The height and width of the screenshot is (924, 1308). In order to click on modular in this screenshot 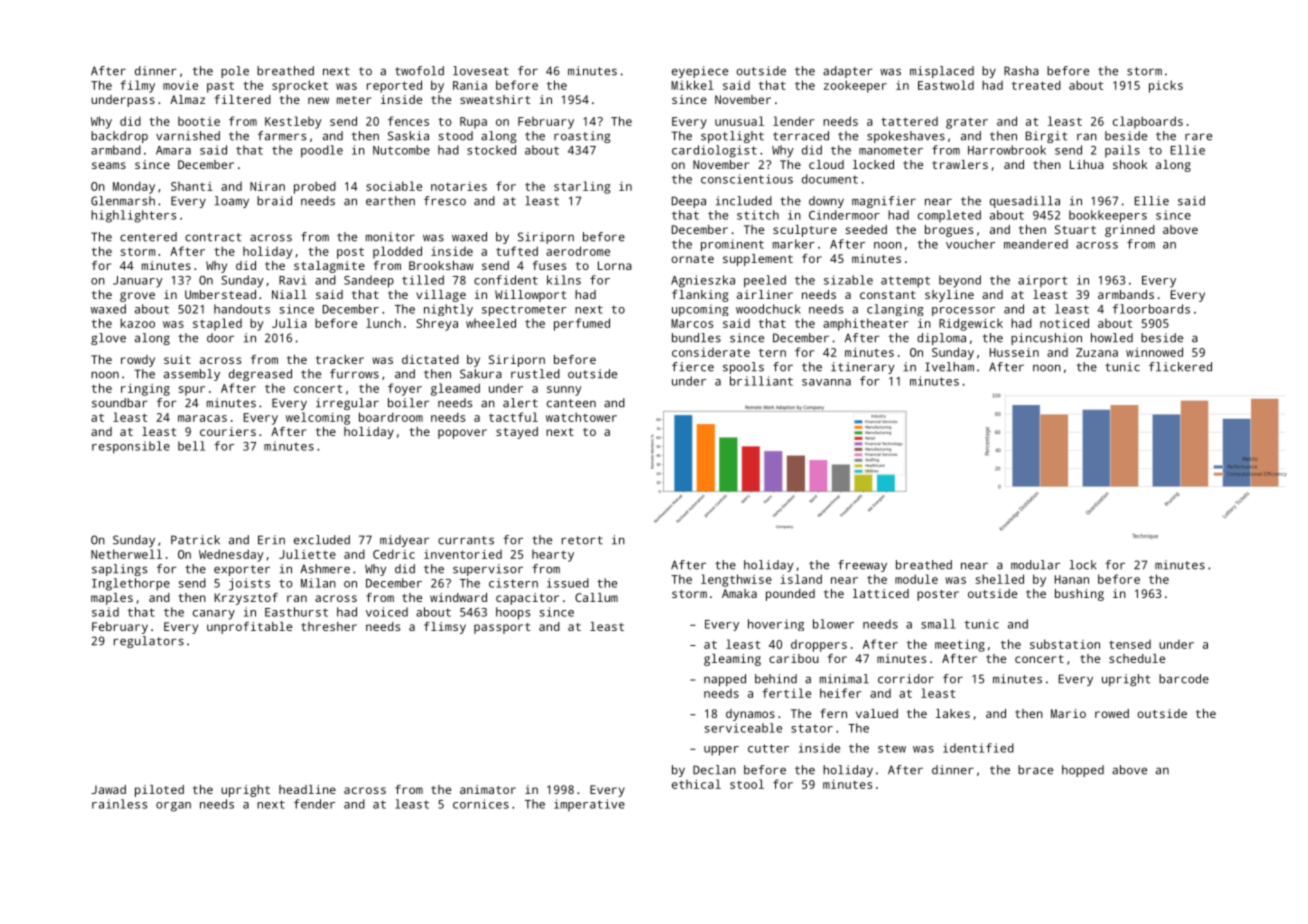, I will do `click(1035, 565)`.
